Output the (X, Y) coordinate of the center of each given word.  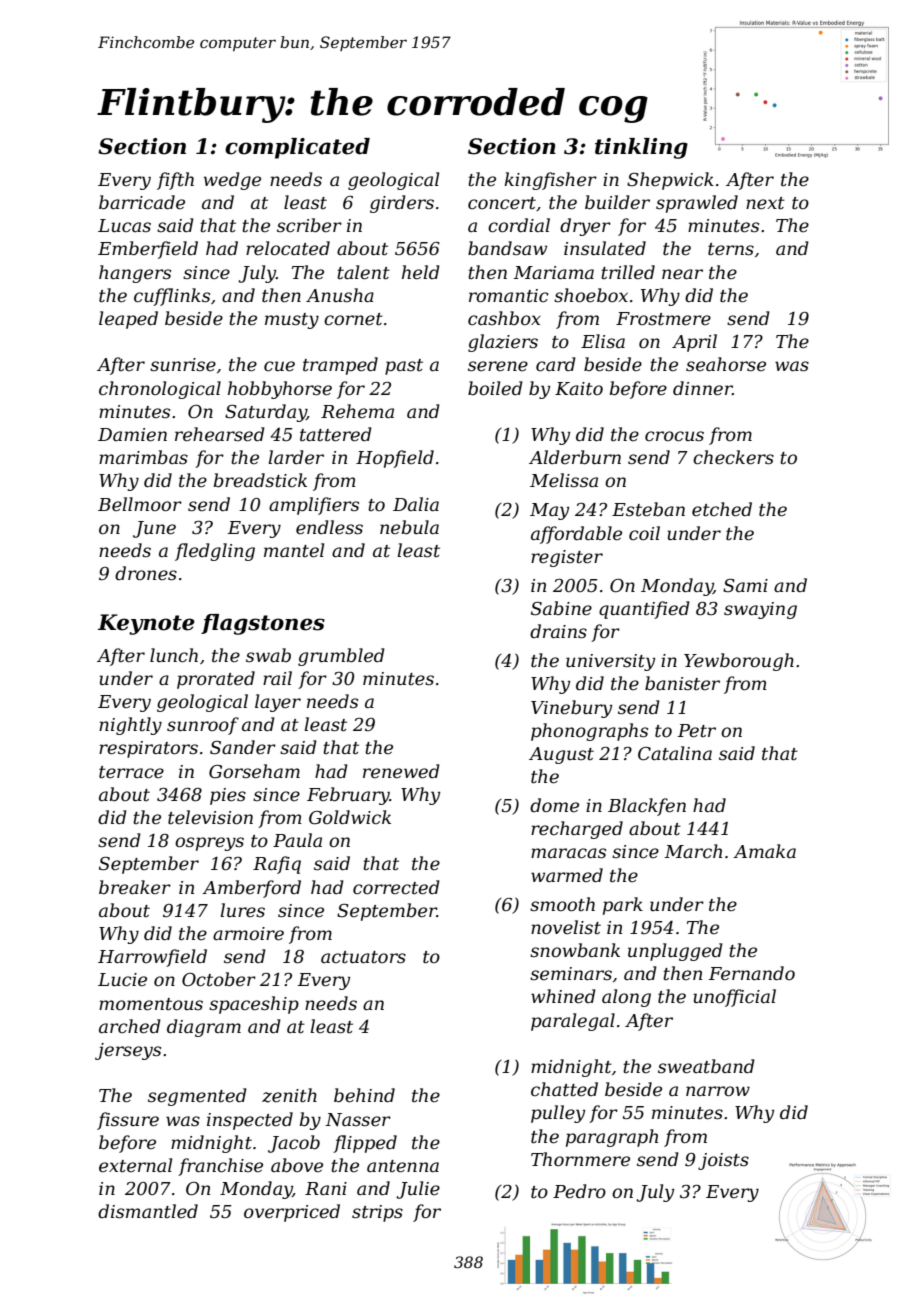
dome (554, 805)
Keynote (146, 624)
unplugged (675, 952)
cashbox (504, 318)
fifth (175, 181)
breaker (135, 887)
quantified (644, 610)
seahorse (726, 364)
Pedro (579, 1191)
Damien (132, 435)
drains (558, 631)
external (135, 1165)
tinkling (641, 148)
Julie (418, 1190)
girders (402, 204)
